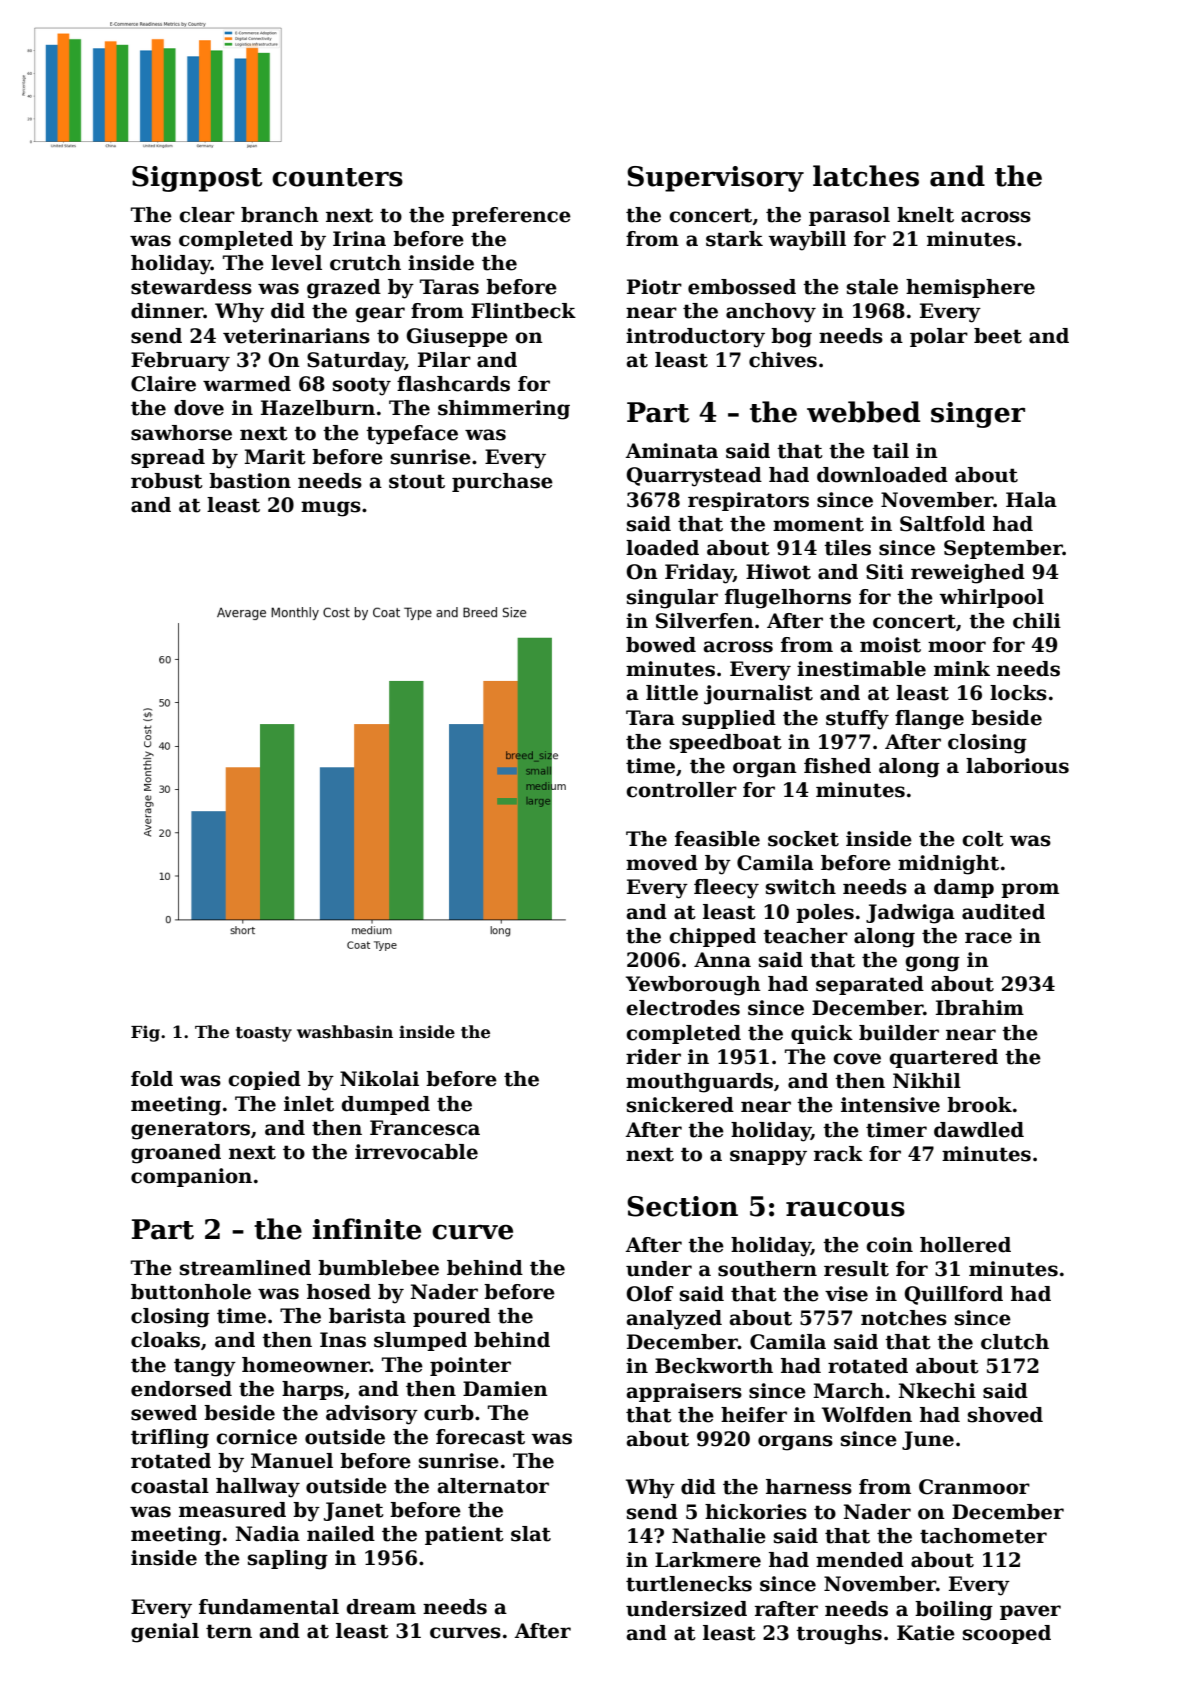  Describe the element at coordinates (980, 1008) in the page. I see `Ibrahim` at that location.
